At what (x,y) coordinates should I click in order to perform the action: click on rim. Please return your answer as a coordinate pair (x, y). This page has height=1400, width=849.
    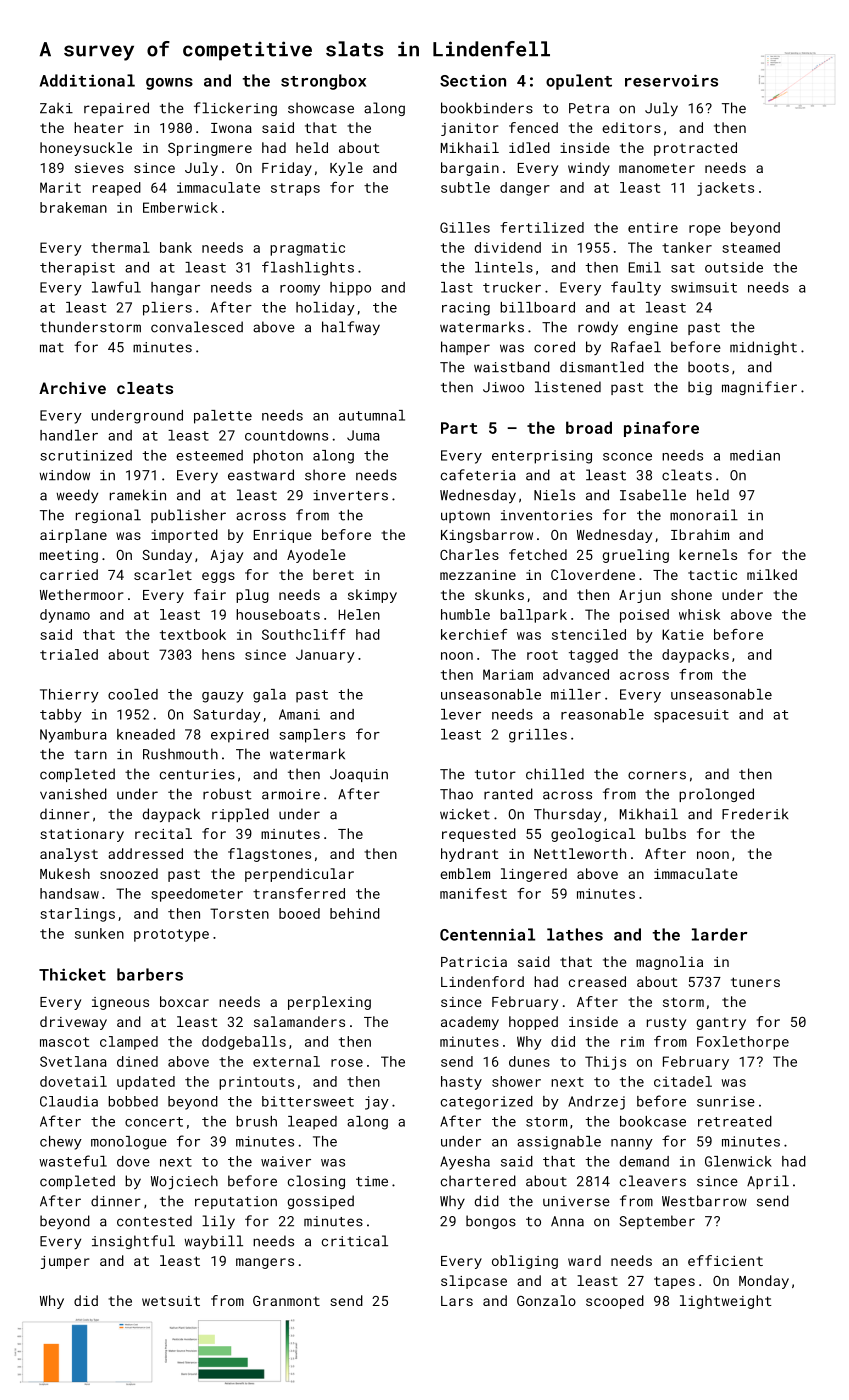
    Looking at the image, I should click on (632, 1041).
